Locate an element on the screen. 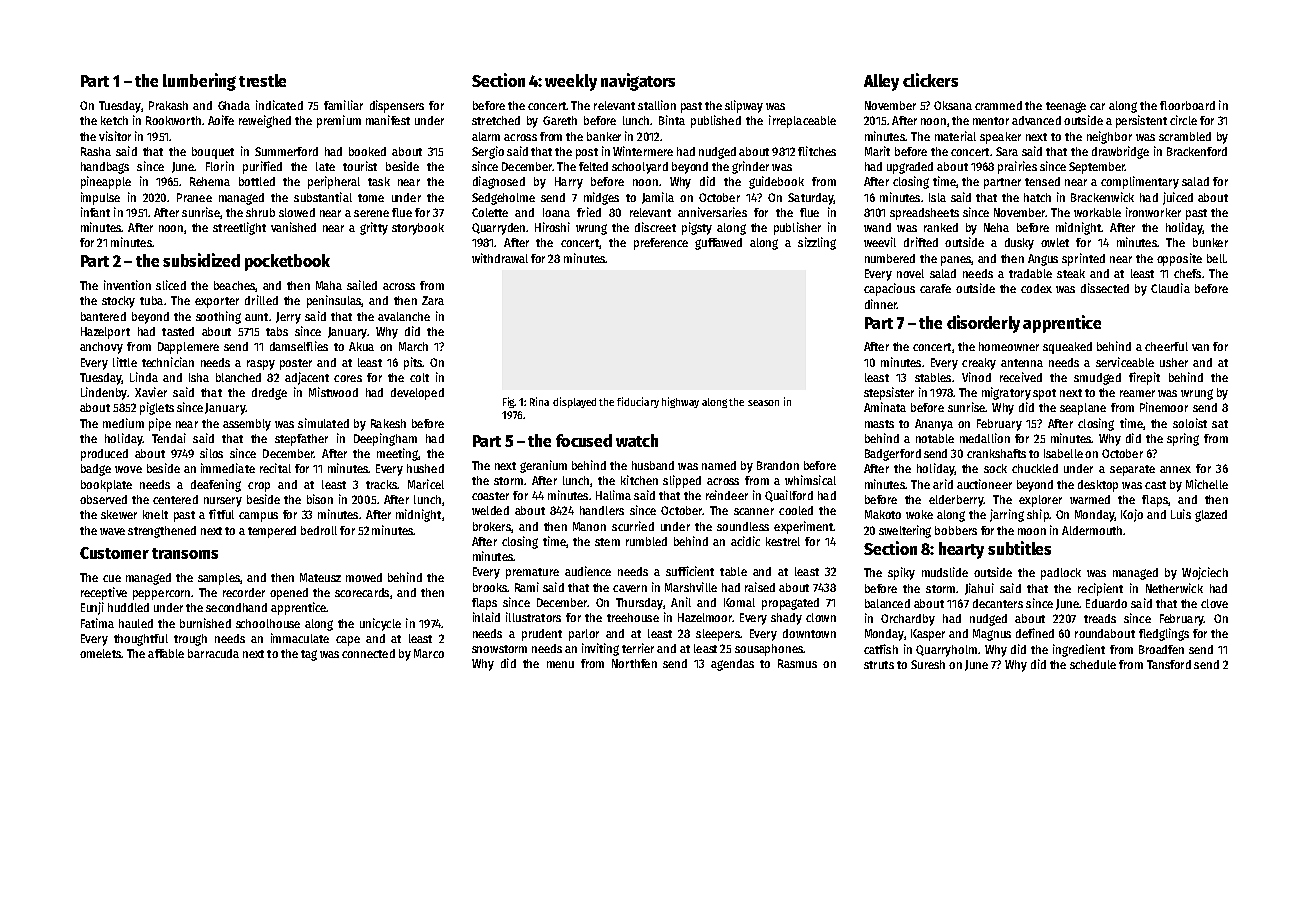 The height and width of the screenshot is (924, 1308). indicated is located at coordinates (279, 105).
